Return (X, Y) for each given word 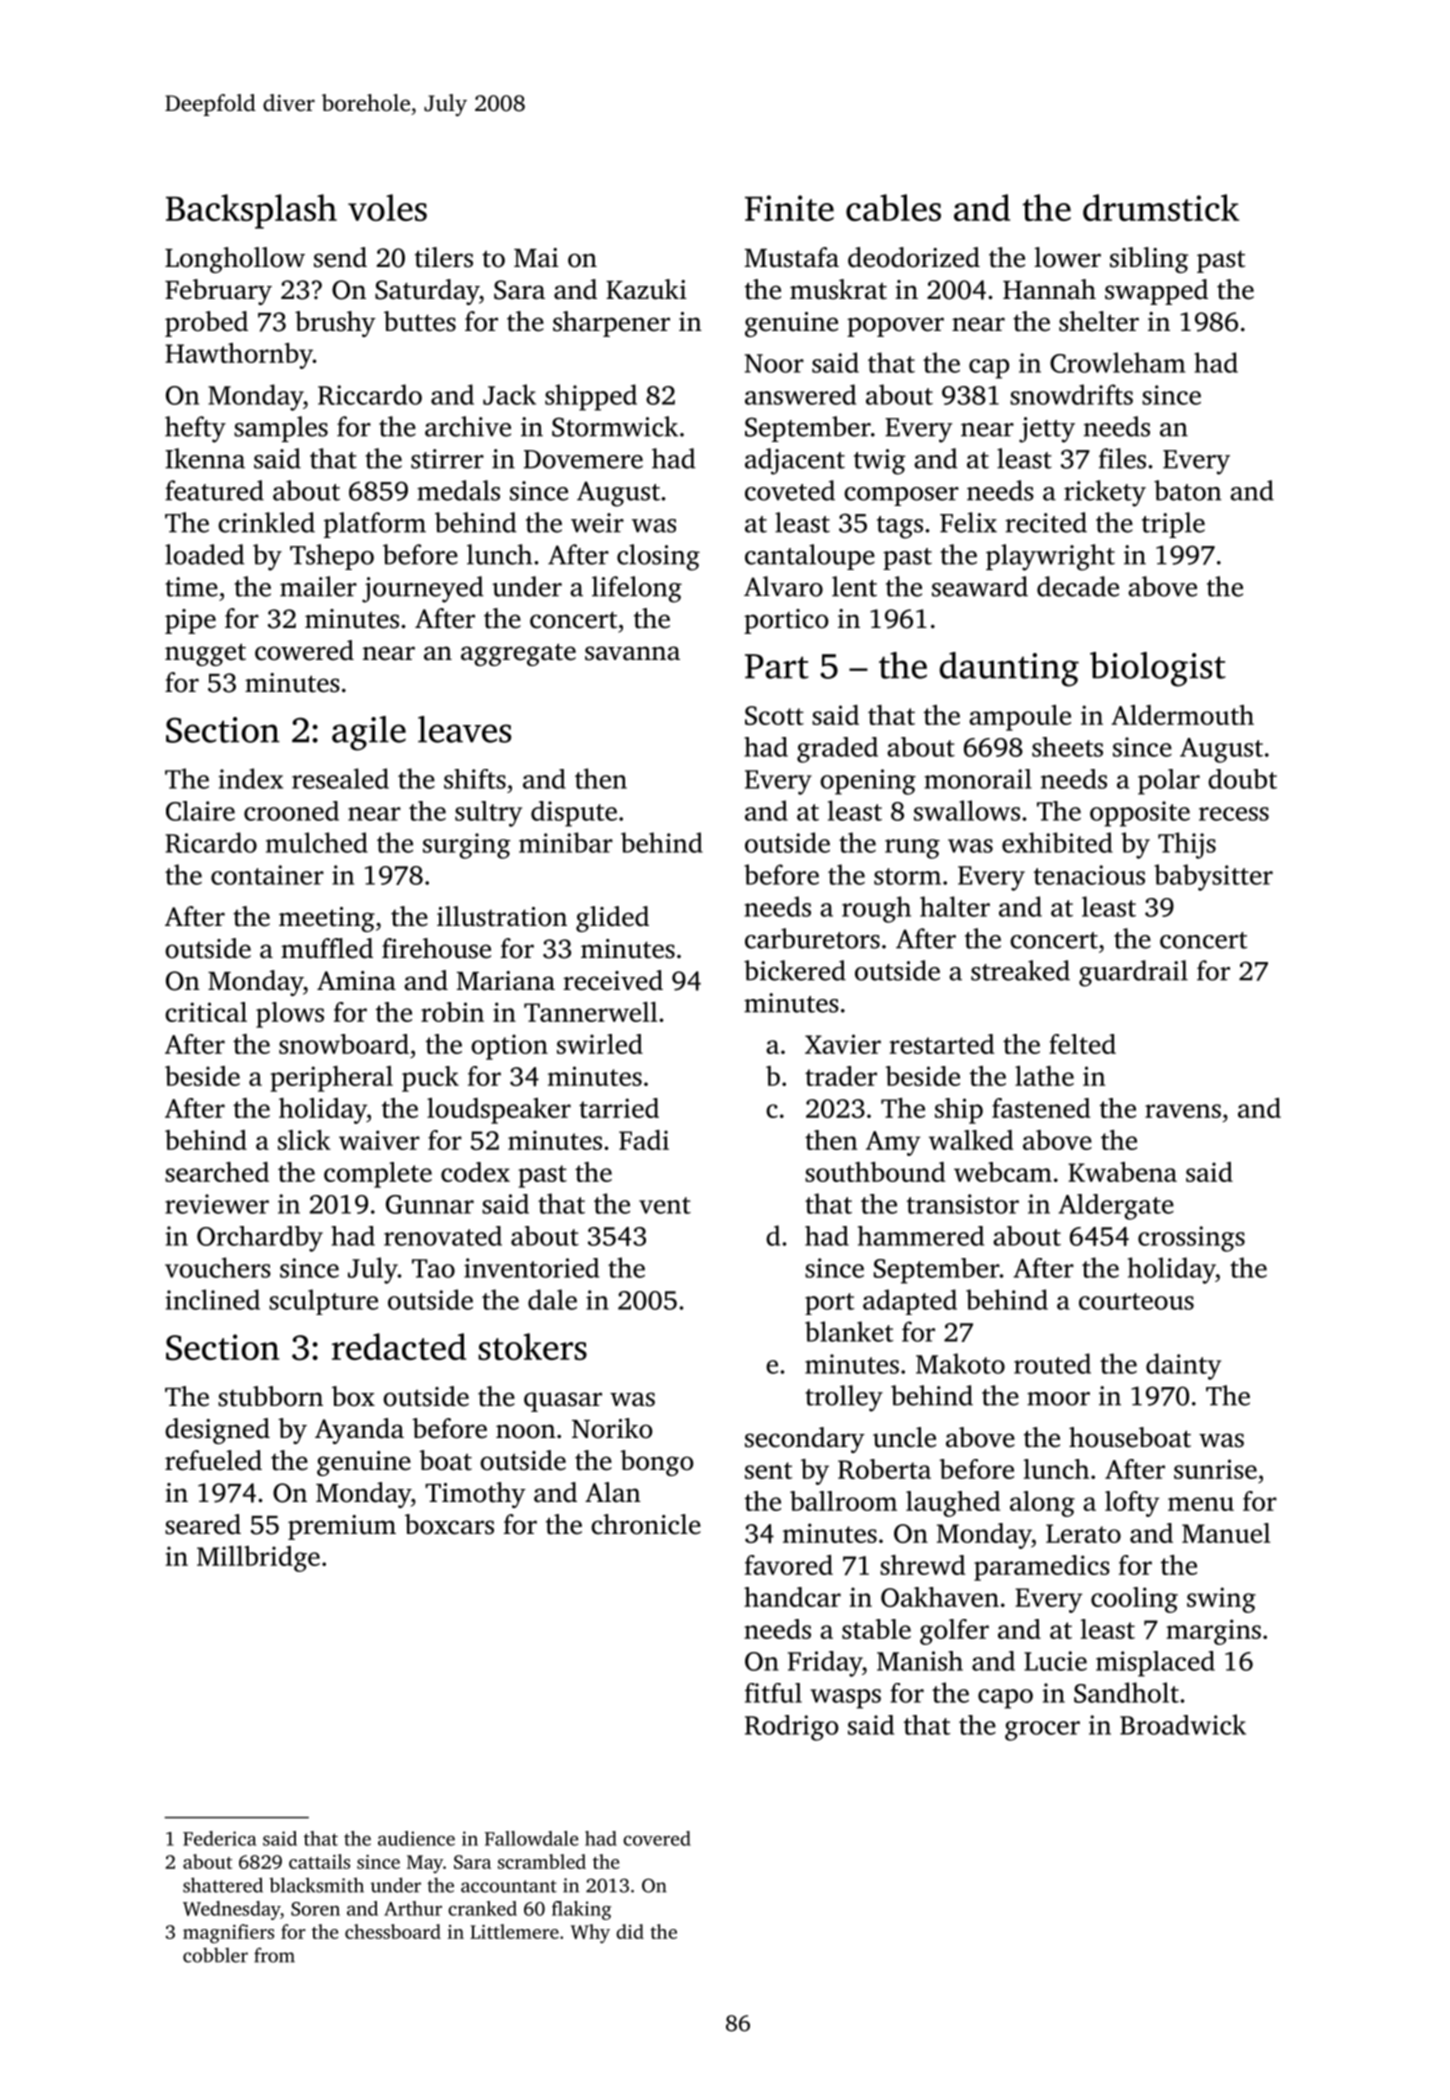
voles (387, 207)
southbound (875, 1172)
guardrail (1133, 973)
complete (378, 1175)
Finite (789, 208)
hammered (921, 1236)
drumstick (1161, 207)
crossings (1191, 1239)
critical (206, 1012)
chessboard (393, 1931)
